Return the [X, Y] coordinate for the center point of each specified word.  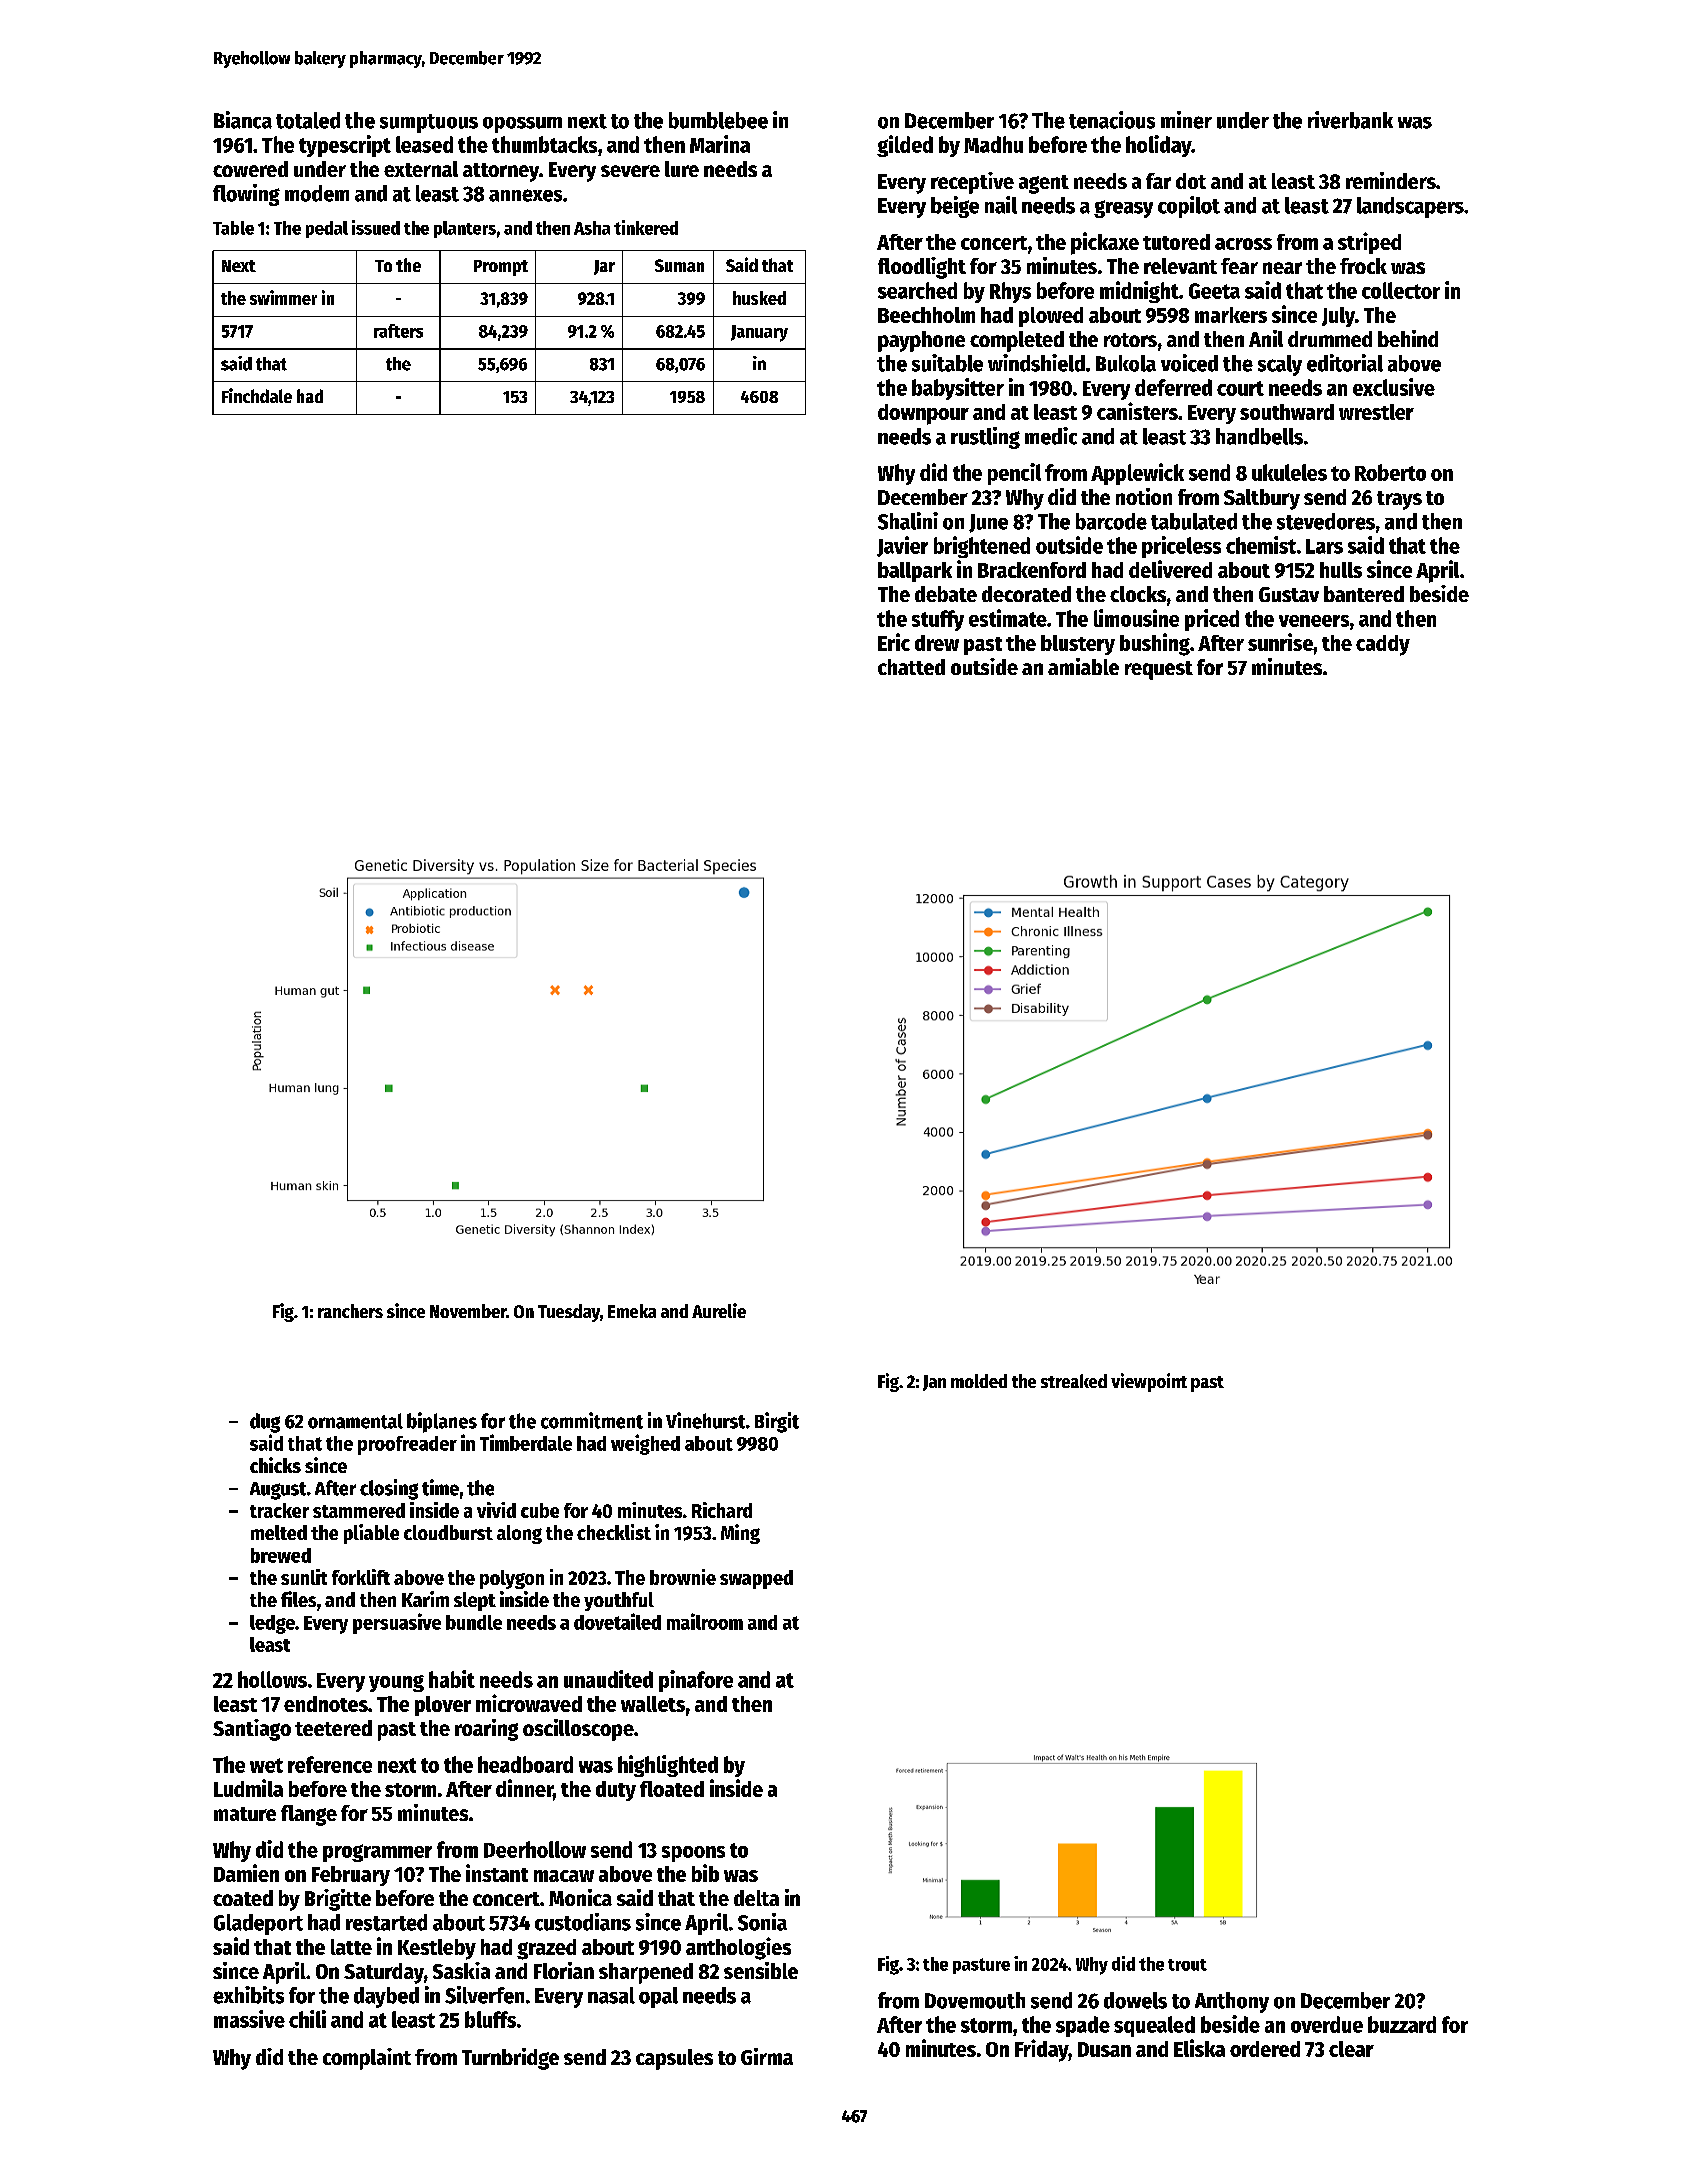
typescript [345, 146]
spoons [693, 1854]
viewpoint [1149, 1382]
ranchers [350, 1311]
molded [979, 1381]
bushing [1155, 644]
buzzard [1402, 2024]
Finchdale [257, 395]
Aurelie [719, 1310]
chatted [911, 667]
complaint [367, 2059]
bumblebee [718, 120]
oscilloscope [578, 1730]
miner [1186, 120]
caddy [1383, 645]
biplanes [442, 1422]
